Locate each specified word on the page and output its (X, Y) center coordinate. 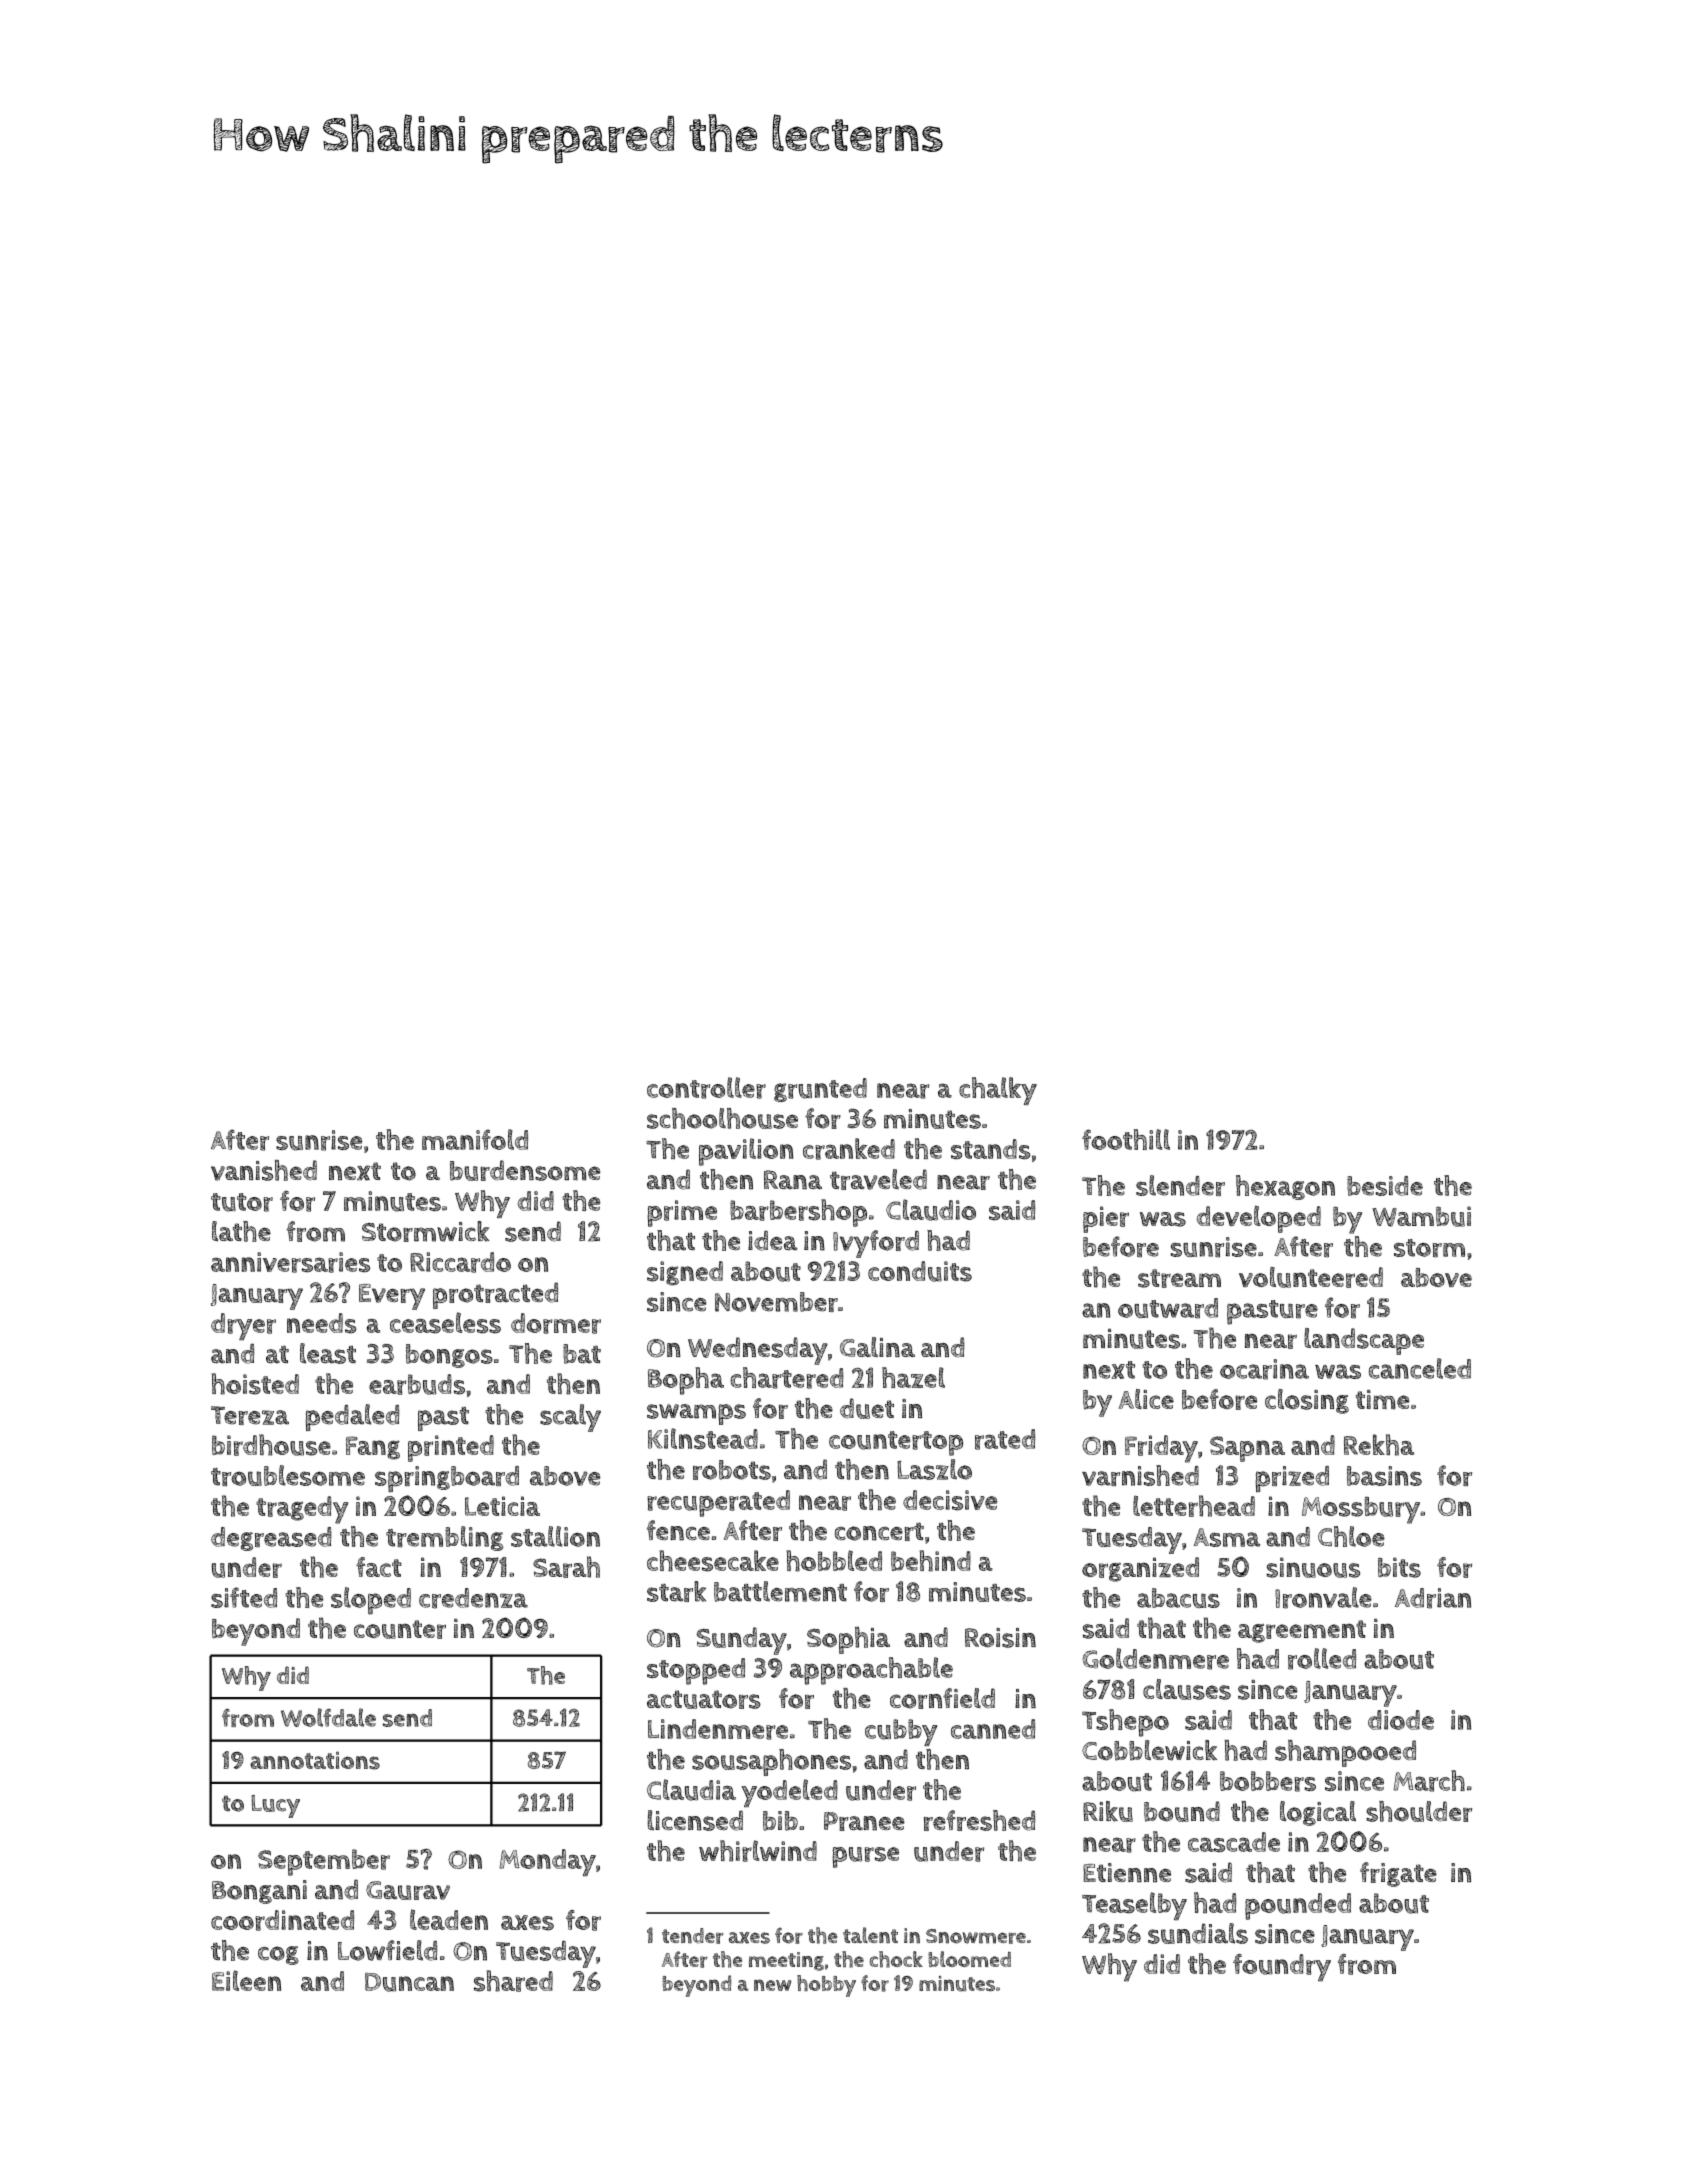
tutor (242, 1202)
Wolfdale (328, 1717)
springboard (447, 1479)
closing (1307, 1401)
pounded (1298, 1906)
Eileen (246, 1980)
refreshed (979, 1820)
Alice (1146, 1399)
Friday (1161, 1449)
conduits (920, 1271)
